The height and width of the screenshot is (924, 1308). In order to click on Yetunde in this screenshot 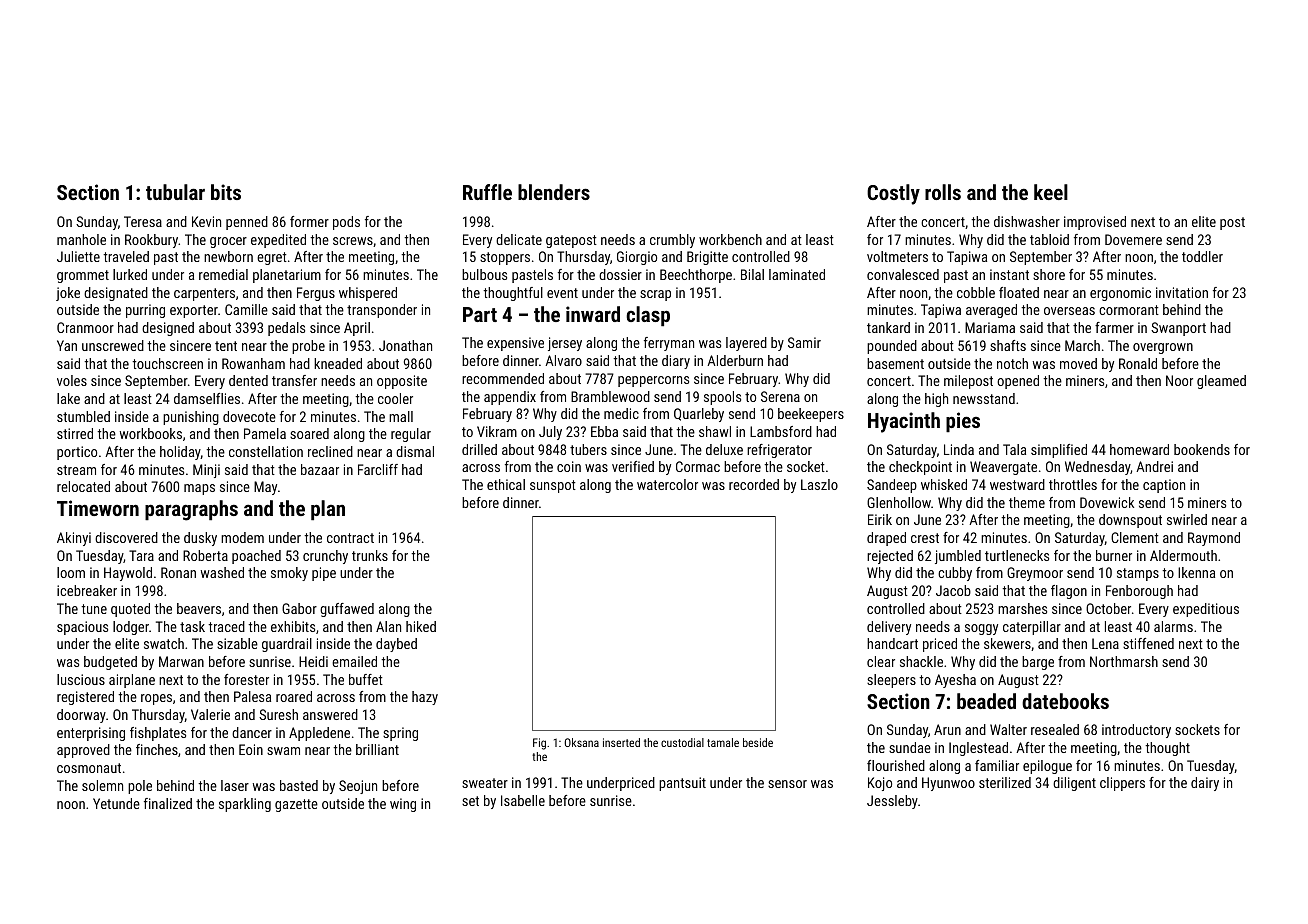, I will do `click(116, 803)`.
